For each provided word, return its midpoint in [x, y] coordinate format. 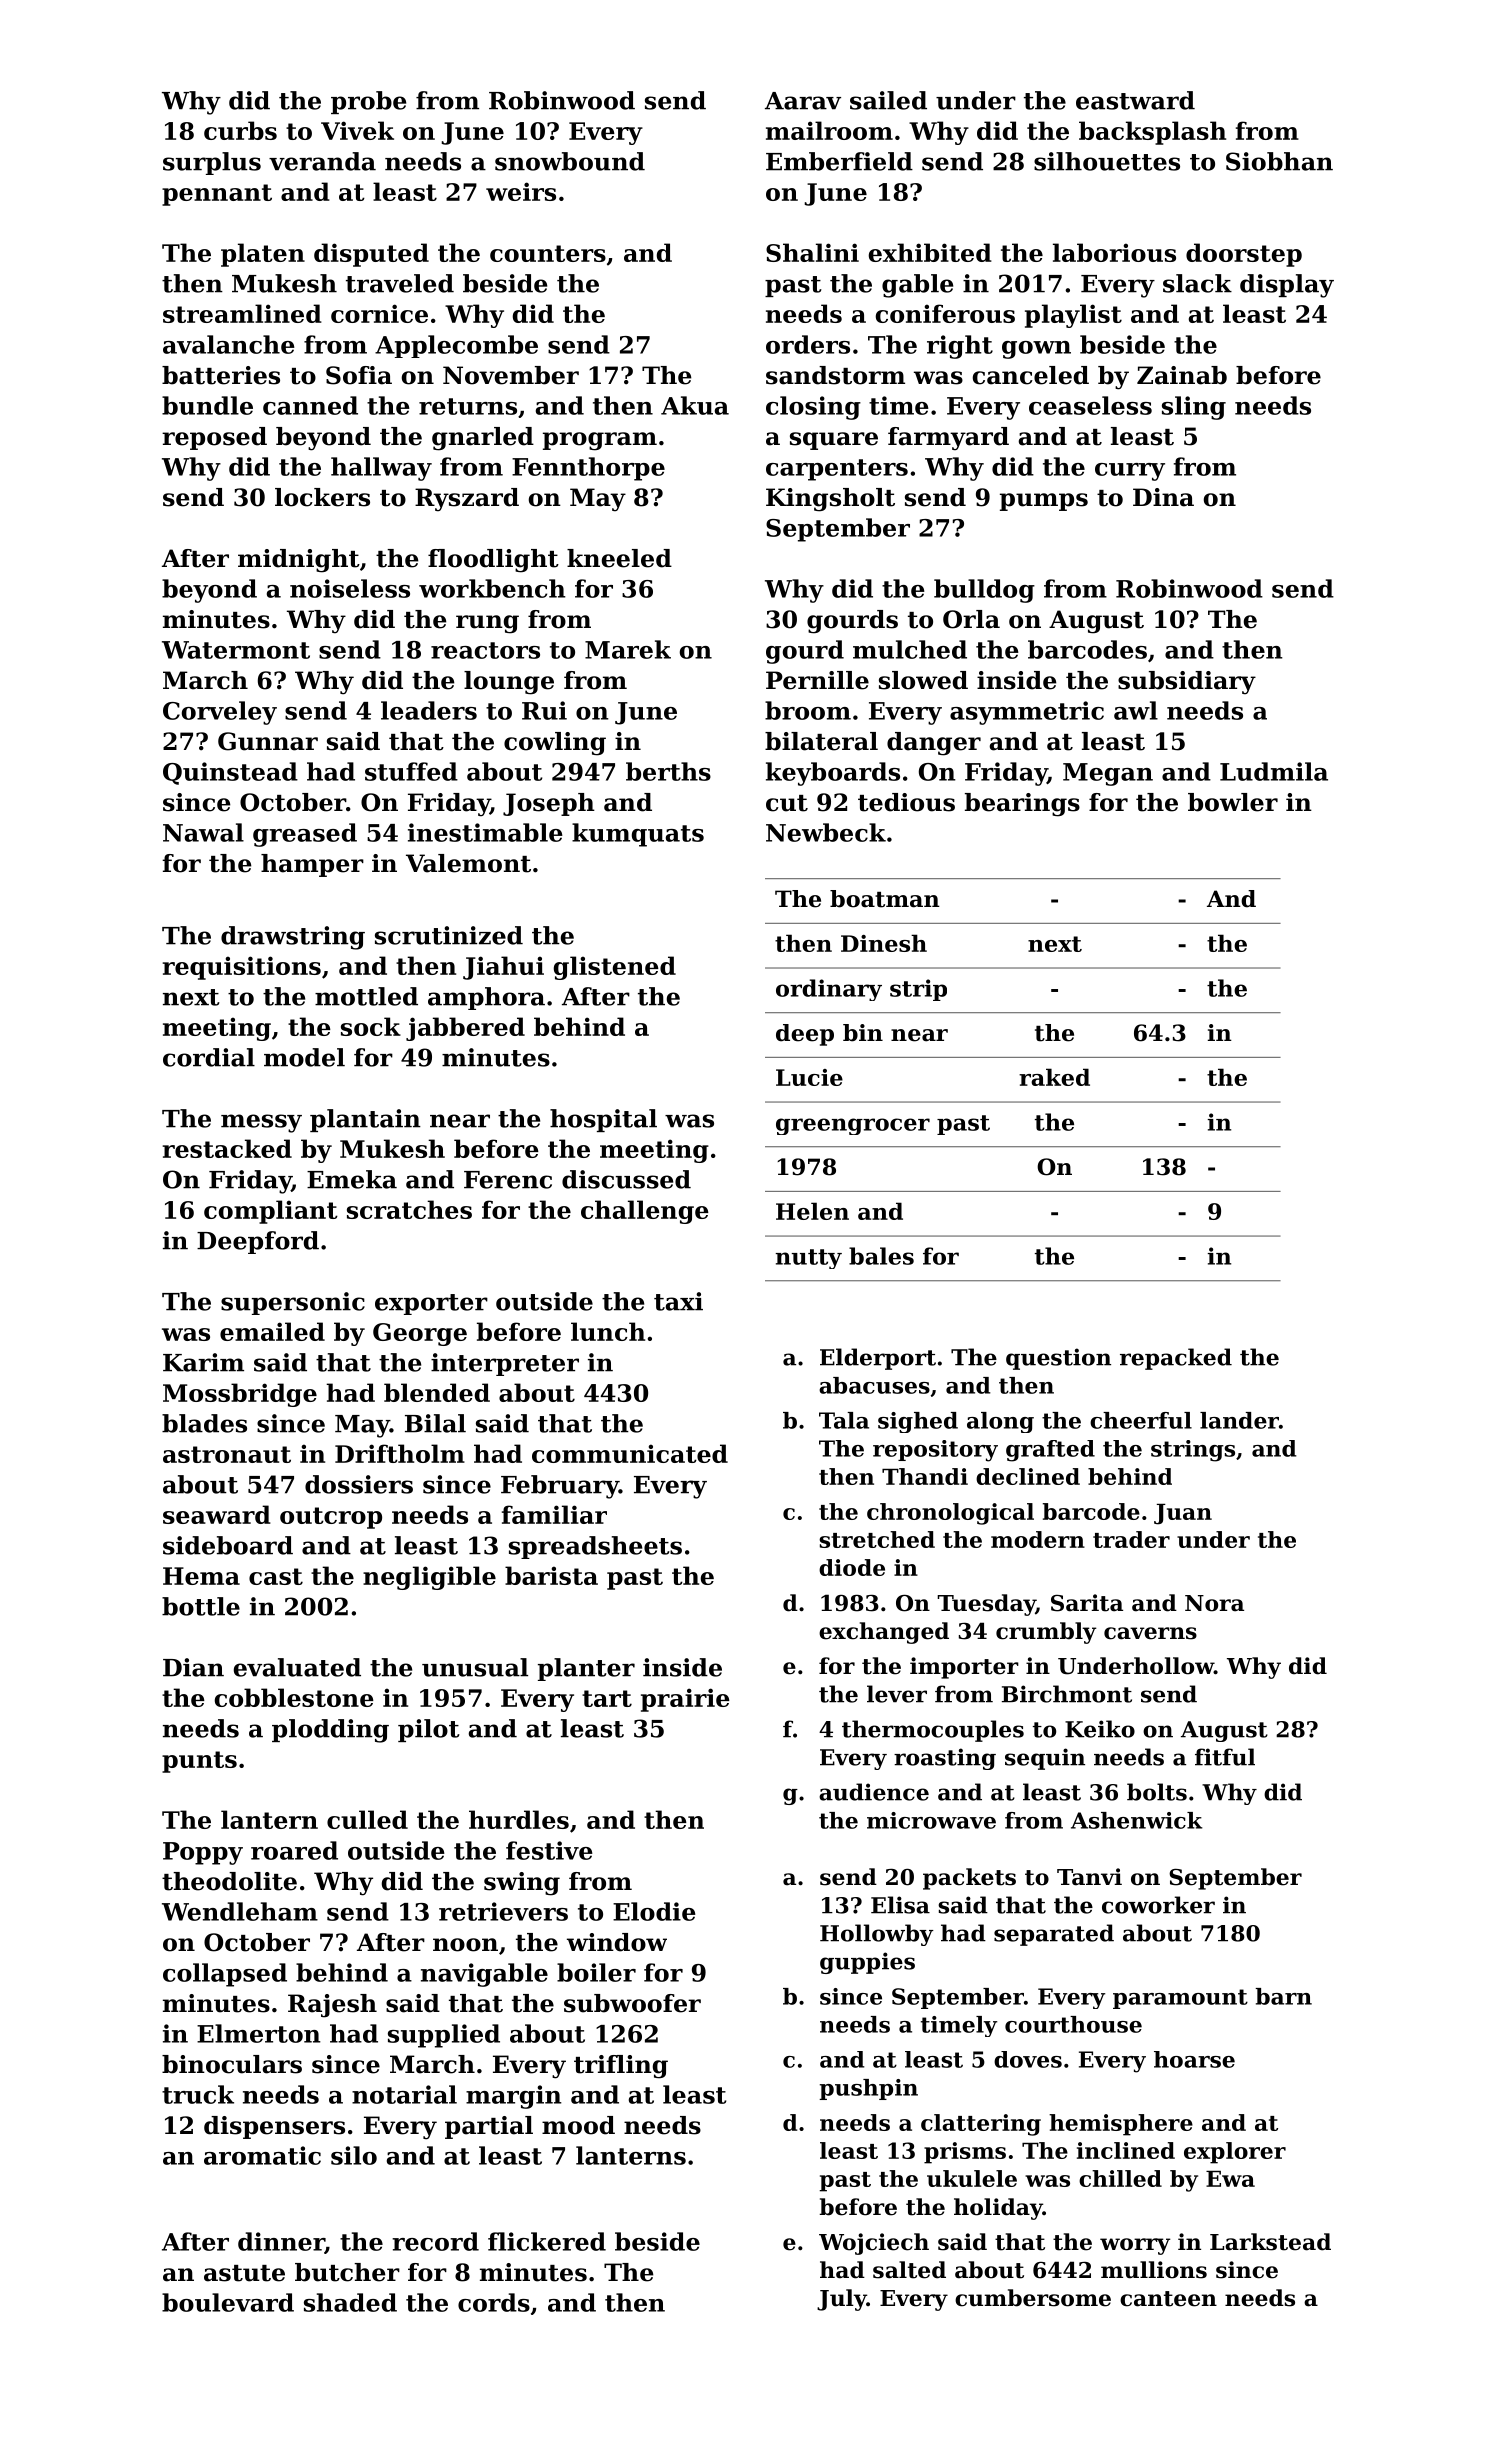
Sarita [1087, 1603]
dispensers [274, 2127]
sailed [888, 100]
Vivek [357, 130]
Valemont [468, 863]
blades [204, 1423]
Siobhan [1279, 161]
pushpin [868, 2089]
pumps [1044, 502]
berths [668, 771]
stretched [877, 1539]
